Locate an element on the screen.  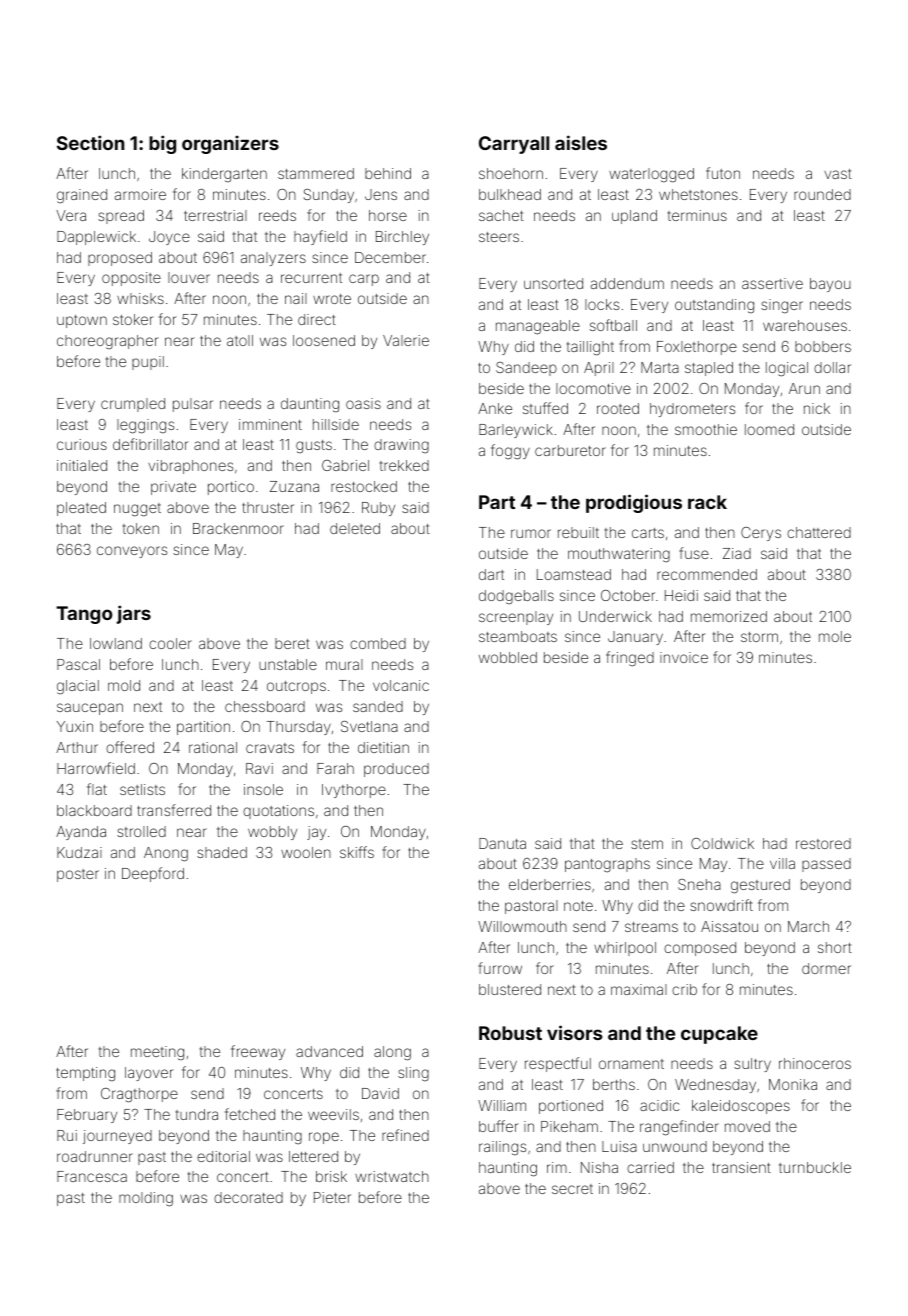
steamboats is located at coordinates (518, 636).
